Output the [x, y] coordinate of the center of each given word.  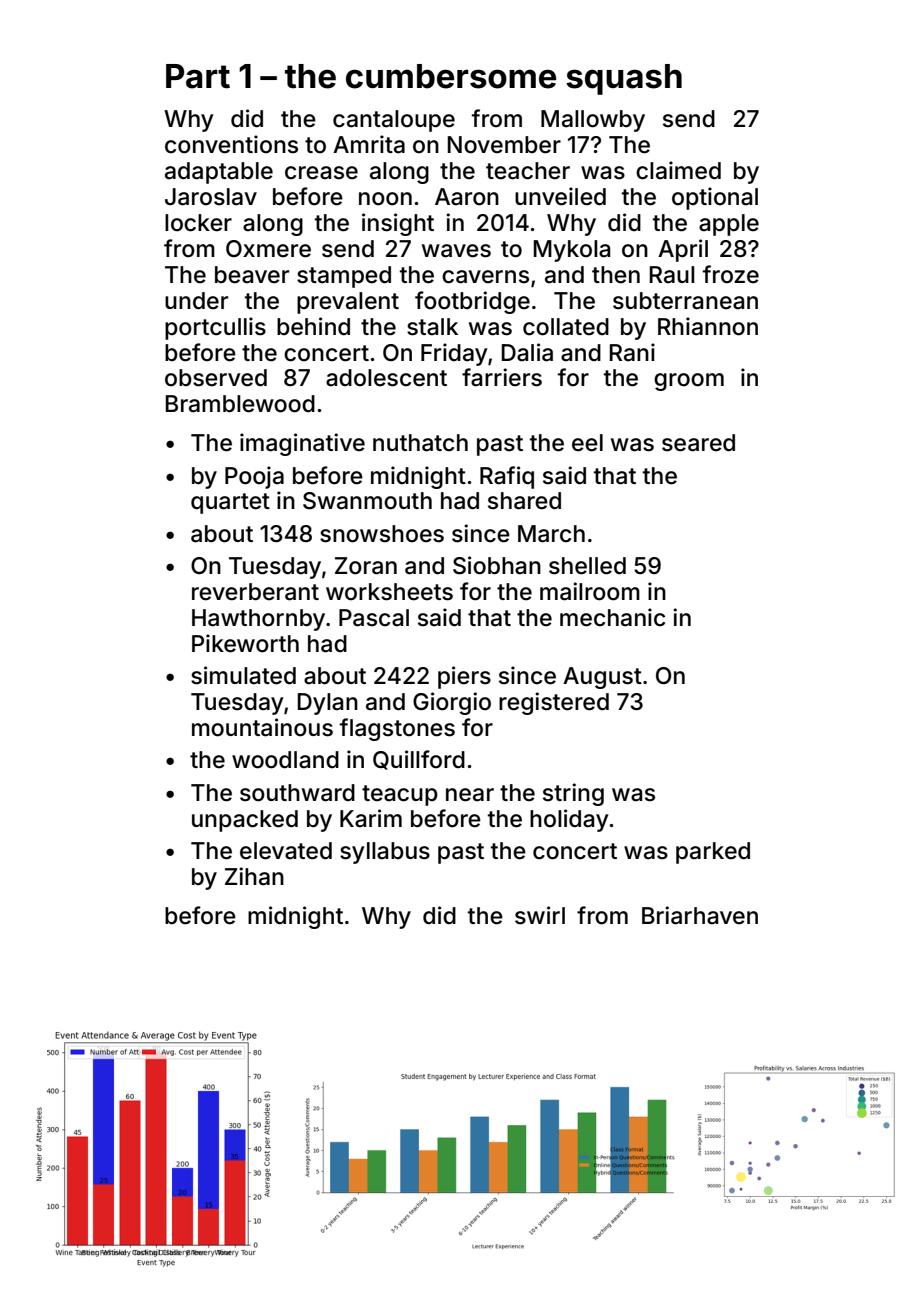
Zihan [254, 876]
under [196, 301]
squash [624, 79]
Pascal [374, 618]
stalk [432, 327]
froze [731, 274]
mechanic [612, 617]
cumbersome [451, 76]
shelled [587, 566]
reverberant [255, 592]
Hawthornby [258, 620]
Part [198, 76]
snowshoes [382, 534]
